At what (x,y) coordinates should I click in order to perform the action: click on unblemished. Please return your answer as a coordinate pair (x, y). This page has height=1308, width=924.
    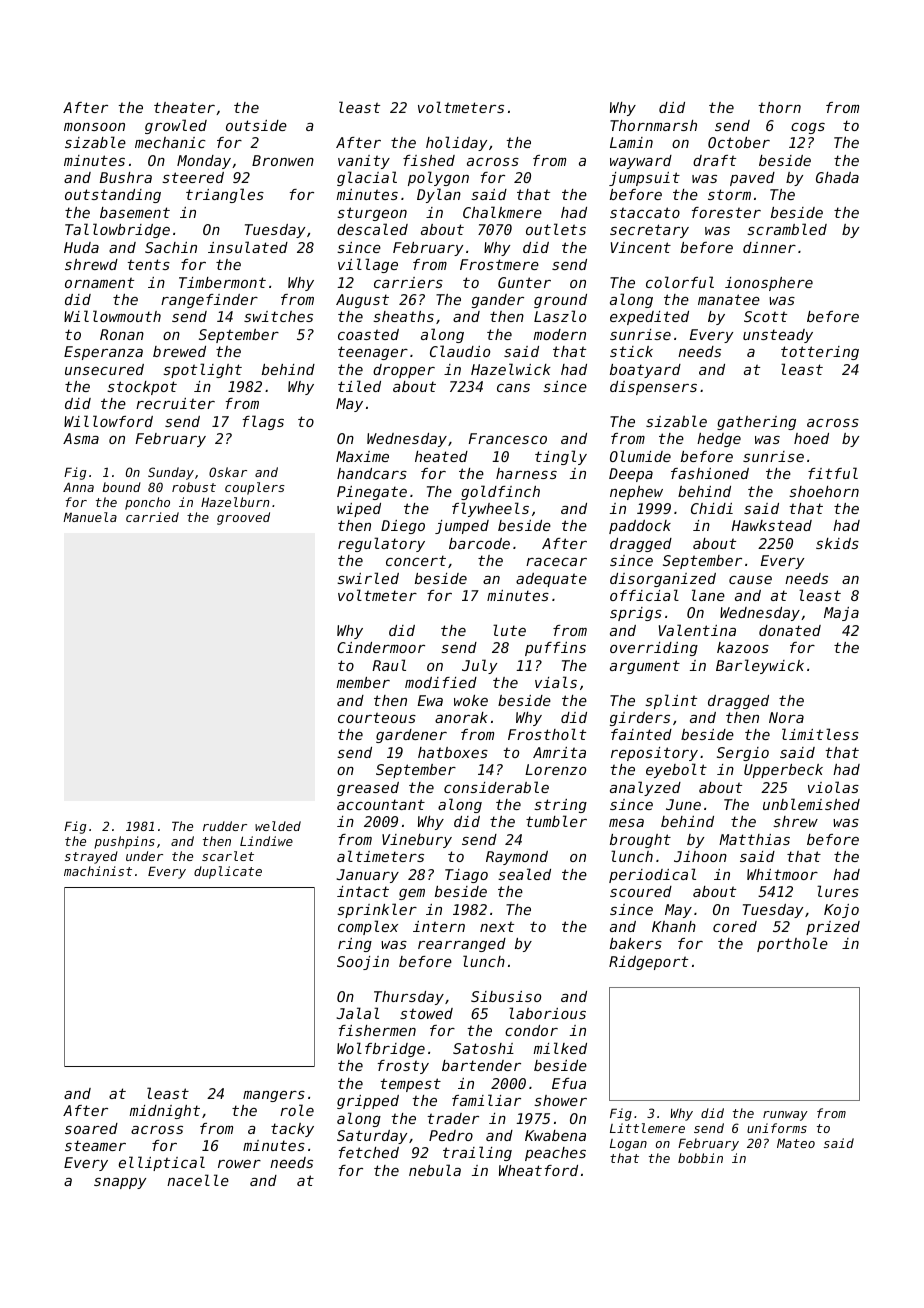
    Looking at the image, I should click on (811, 804).
